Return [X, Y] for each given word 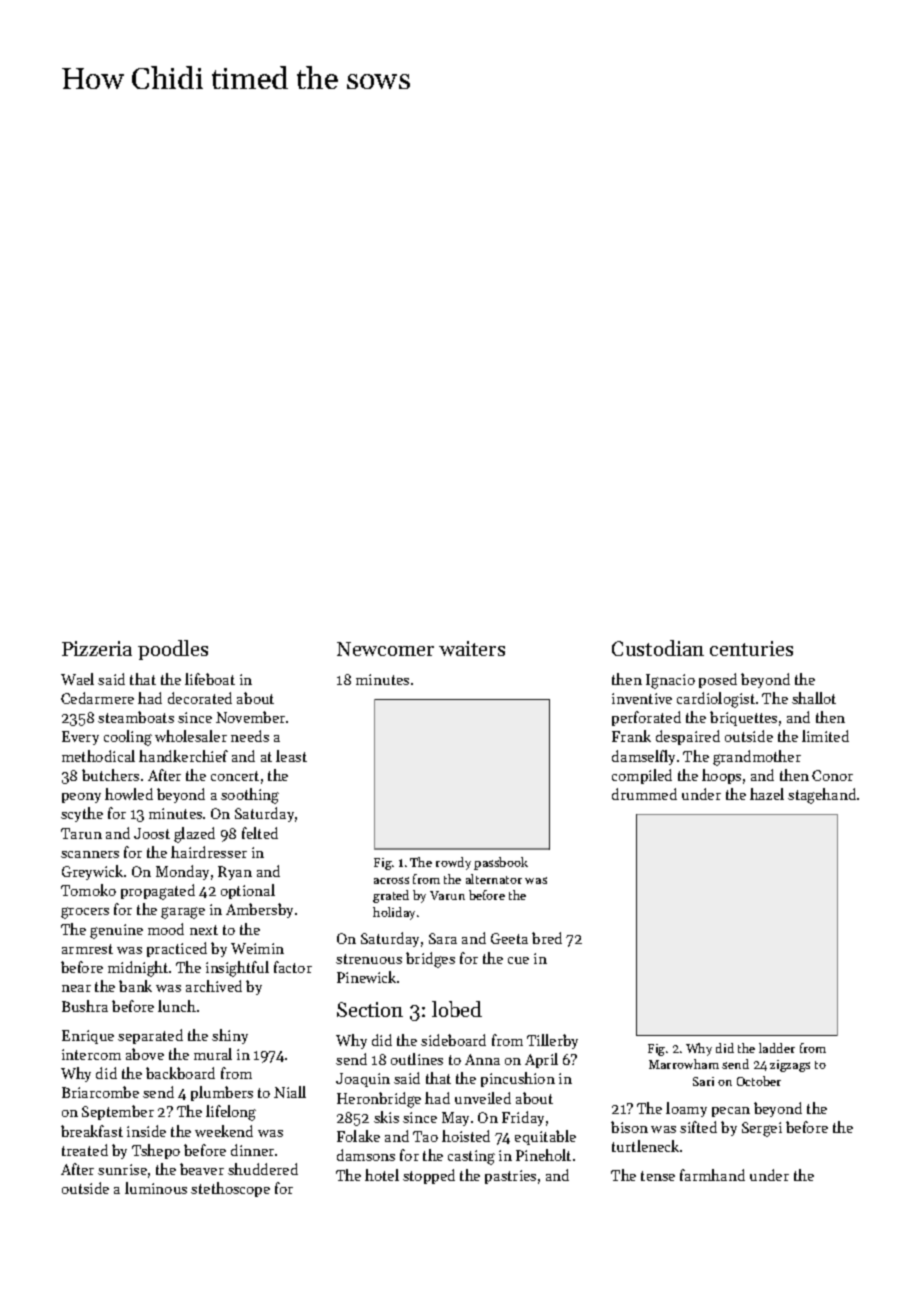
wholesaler [191, 736]
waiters [472, 648]
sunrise [122, 1169]
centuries [751, 648]
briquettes [743, 718]
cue [518, 960]
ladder [777, 1048]
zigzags [790, 1066]
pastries [510, 1177]
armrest [87, 949]
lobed [457, 1009]
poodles [173, 650]
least [291, 756]
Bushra [85, 1006]
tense [658, 1176]
